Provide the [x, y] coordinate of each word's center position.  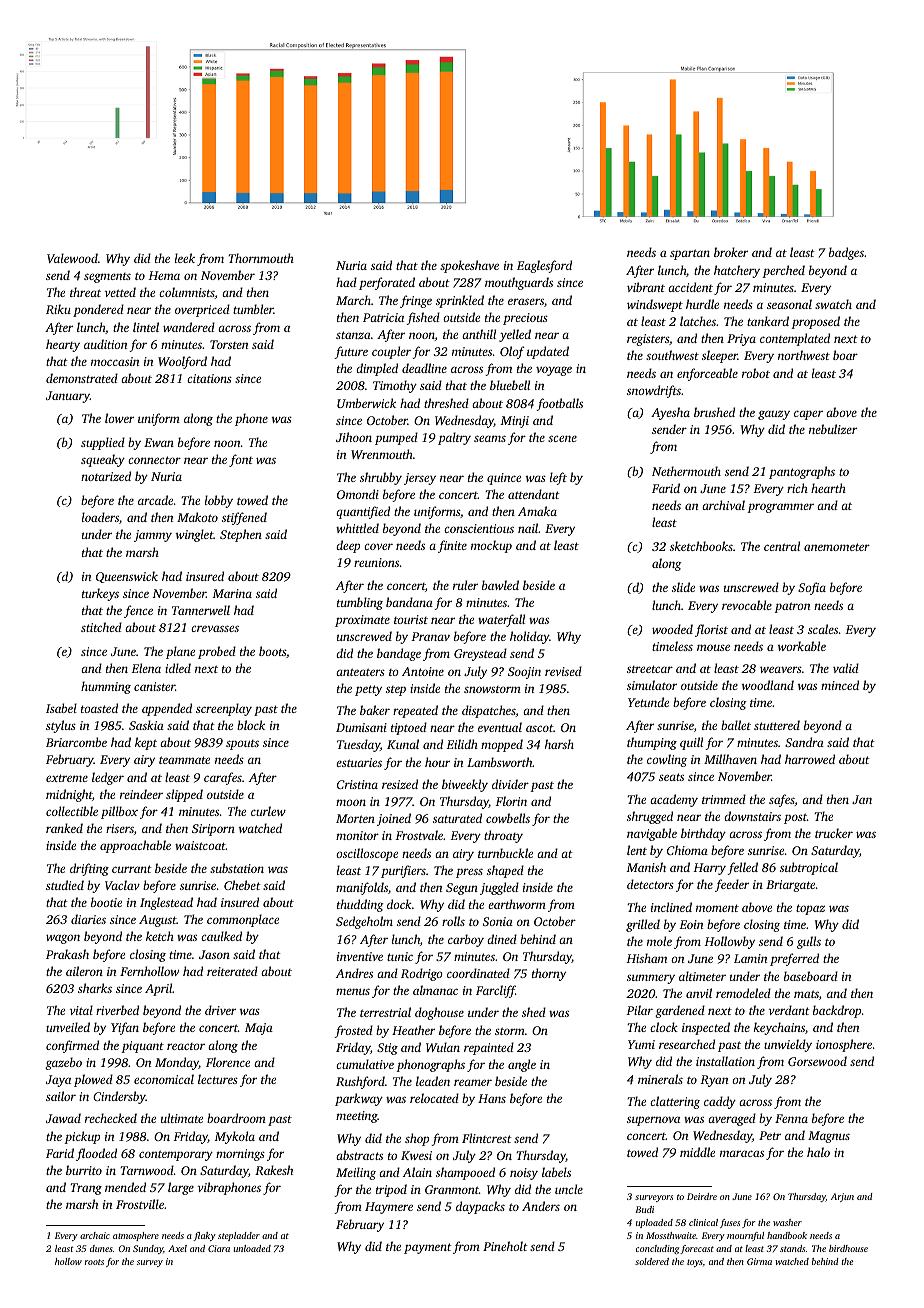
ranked [64, 828]
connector [154, 460]
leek [185, 258]
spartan [690, 254]
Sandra [804, 742]
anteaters [360, 672]
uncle [569, 1189]
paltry [454, 438]
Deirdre [702, 1196]
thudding [360, 905]
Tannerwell [201, 610]
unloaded [252, 1248]
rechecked [111, 1118]
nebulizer [833, 429]
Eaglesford [544, 266]
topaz [810, 909]
